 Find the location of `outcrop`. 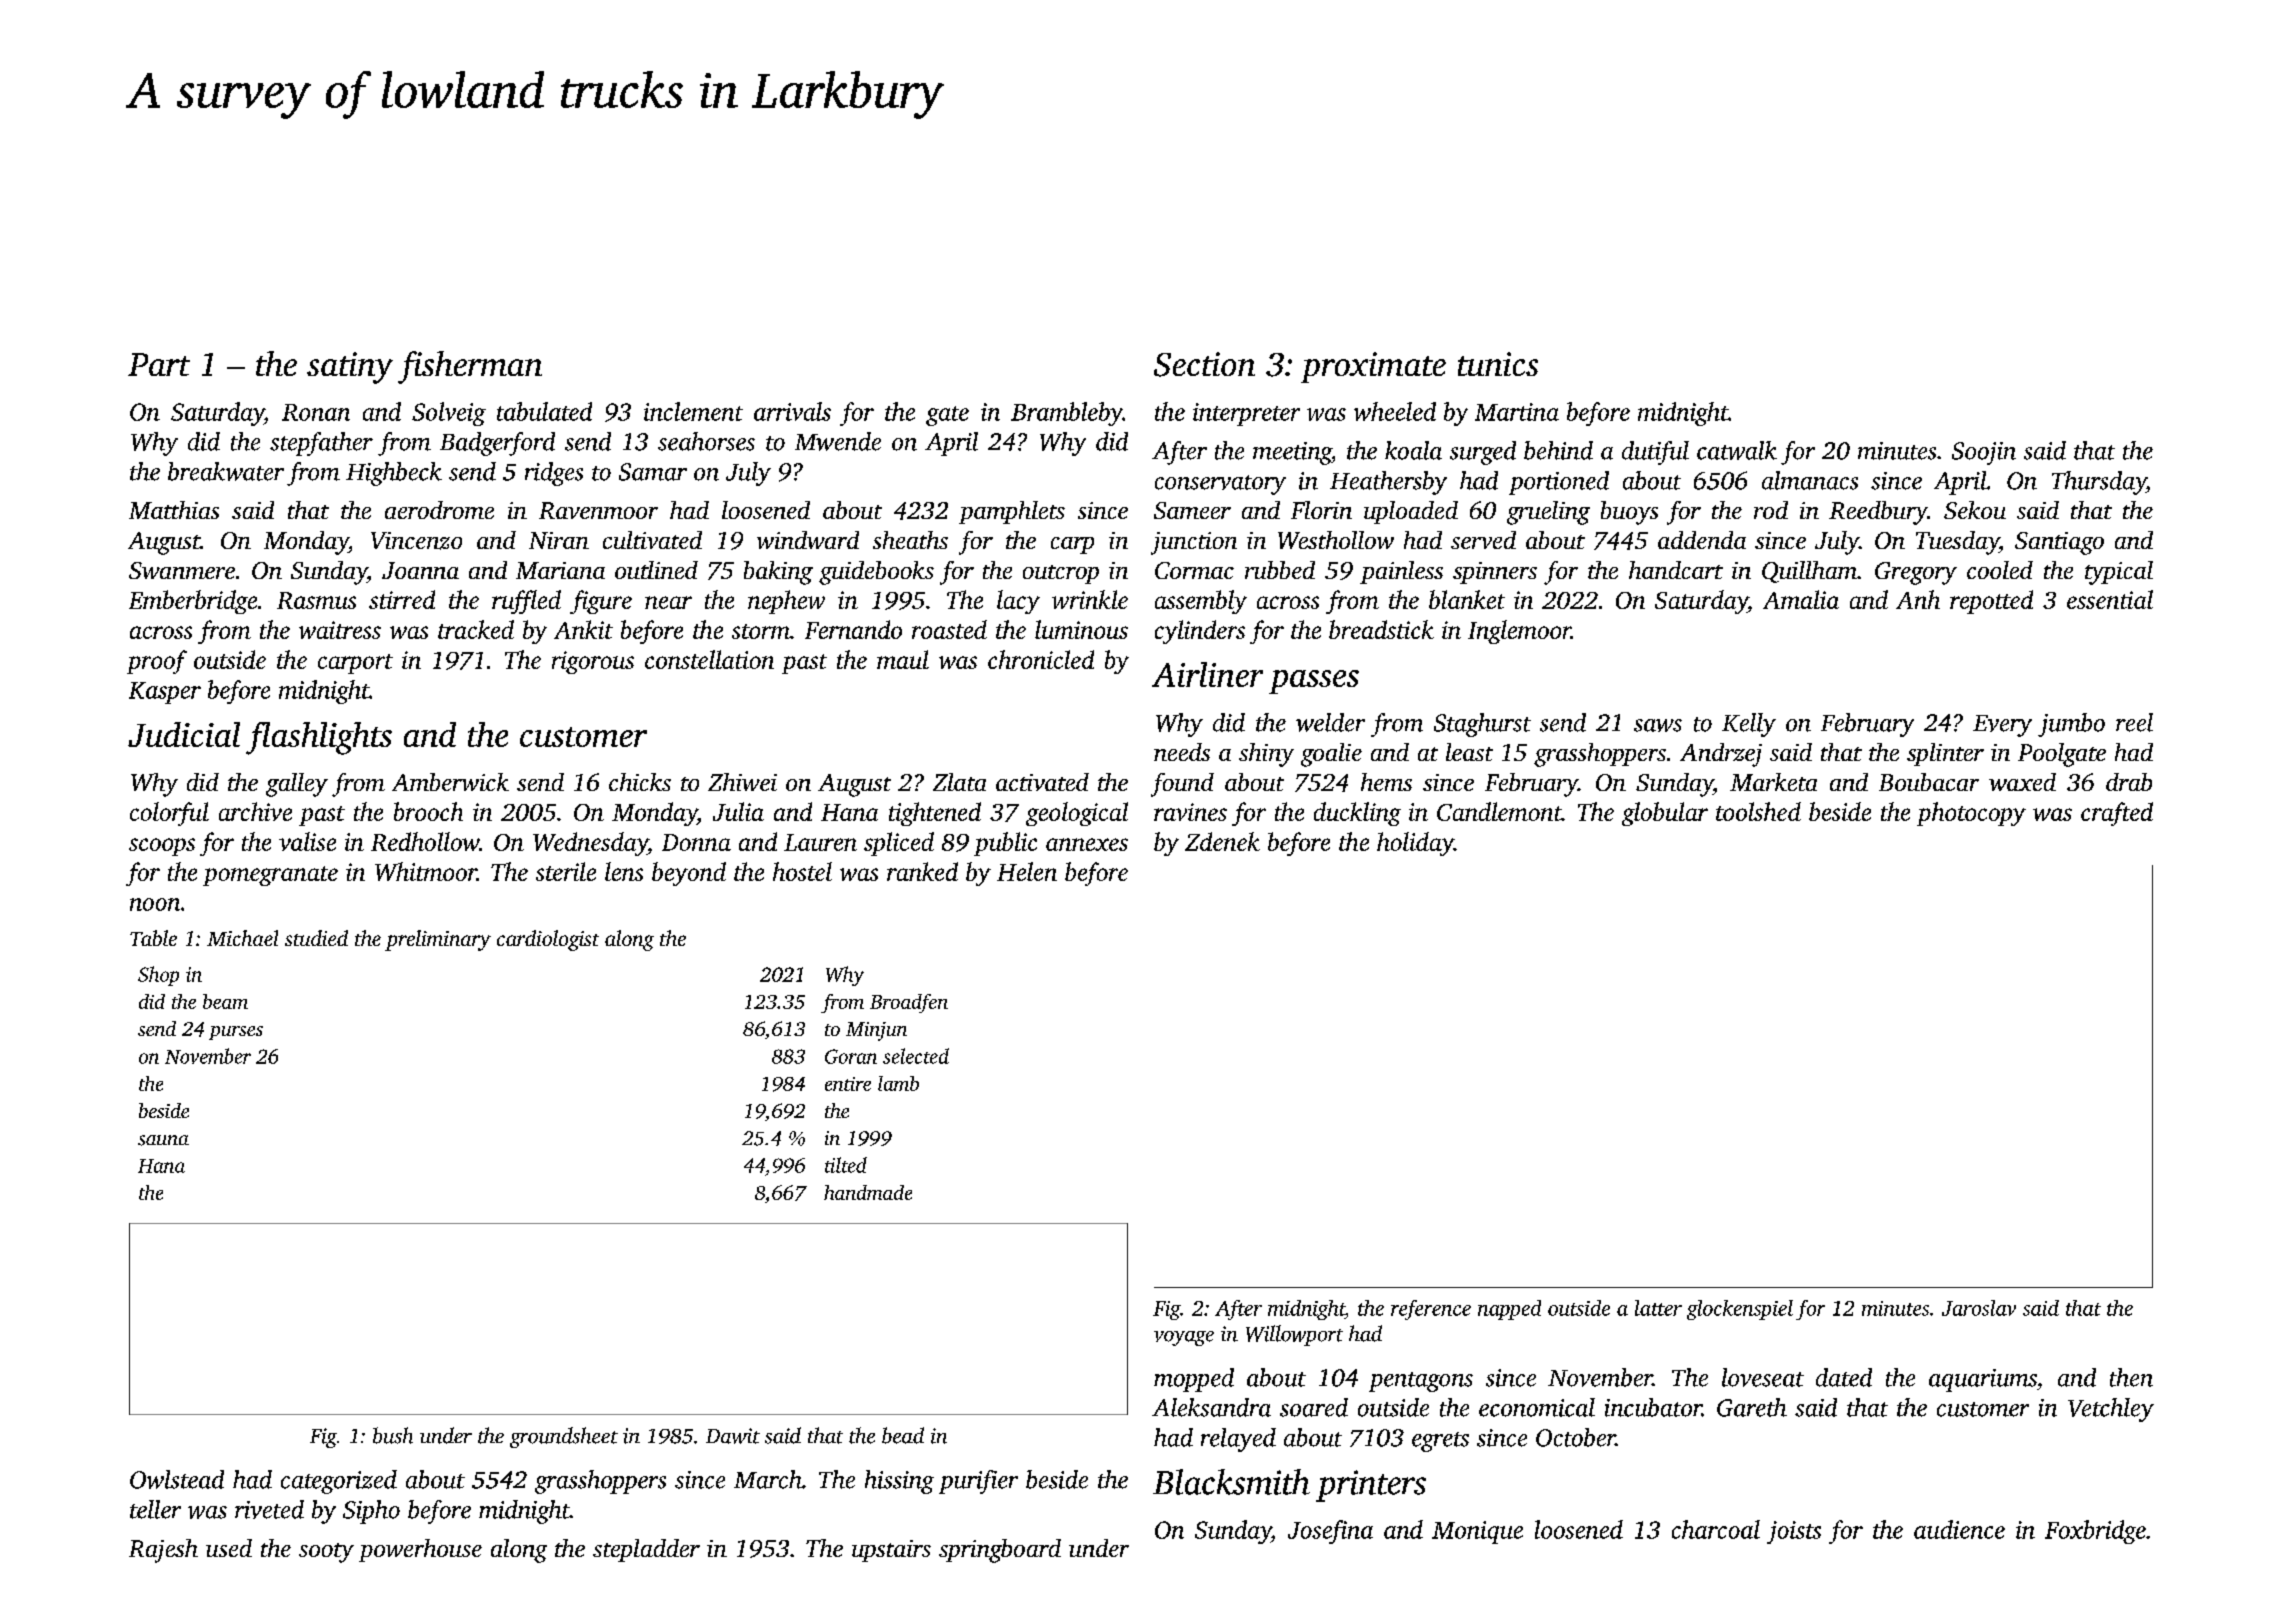

outcrop is located at coordinates (1061, 574).
